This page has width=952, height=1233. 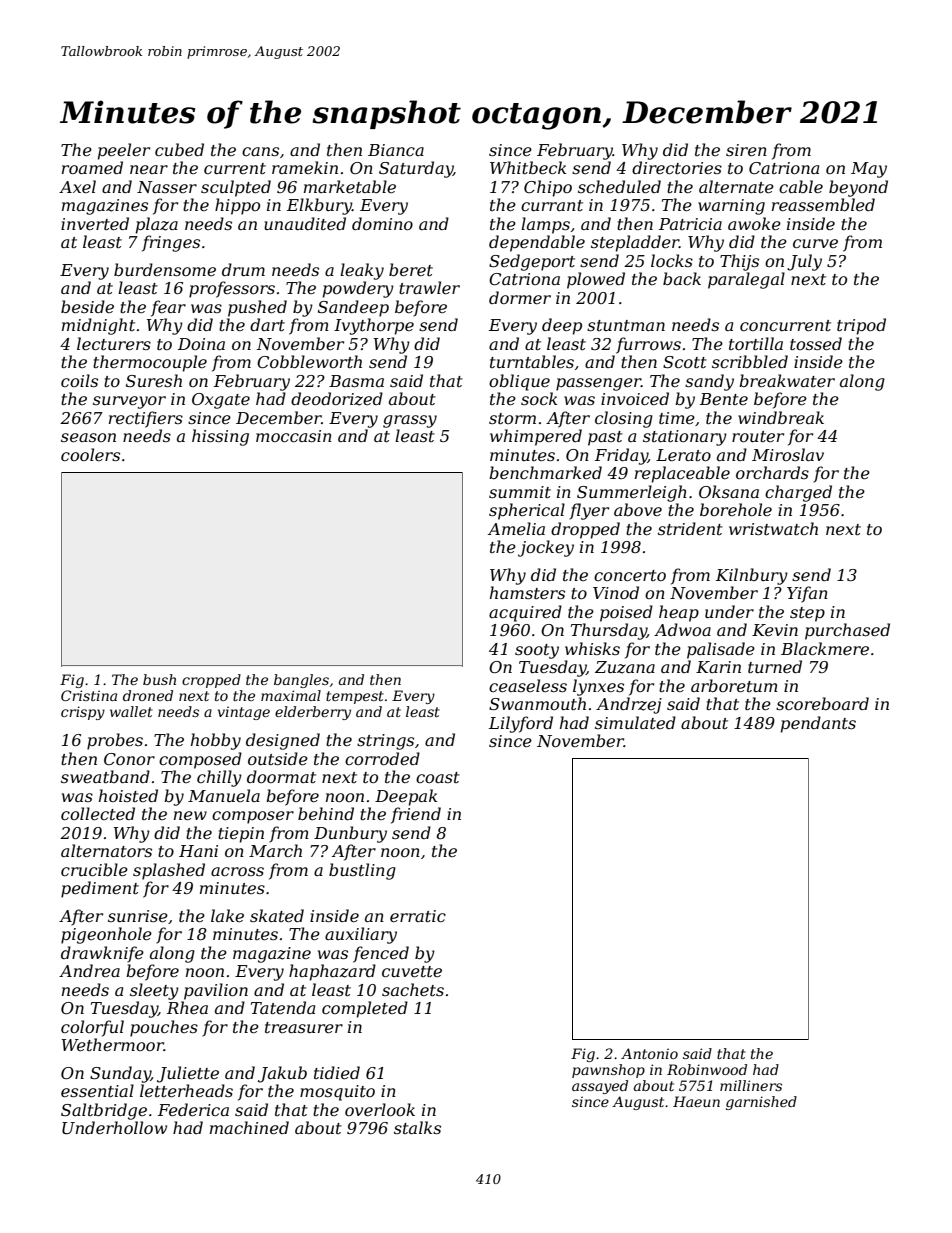 I want to click on tempest, so click(x=355, y=697).
